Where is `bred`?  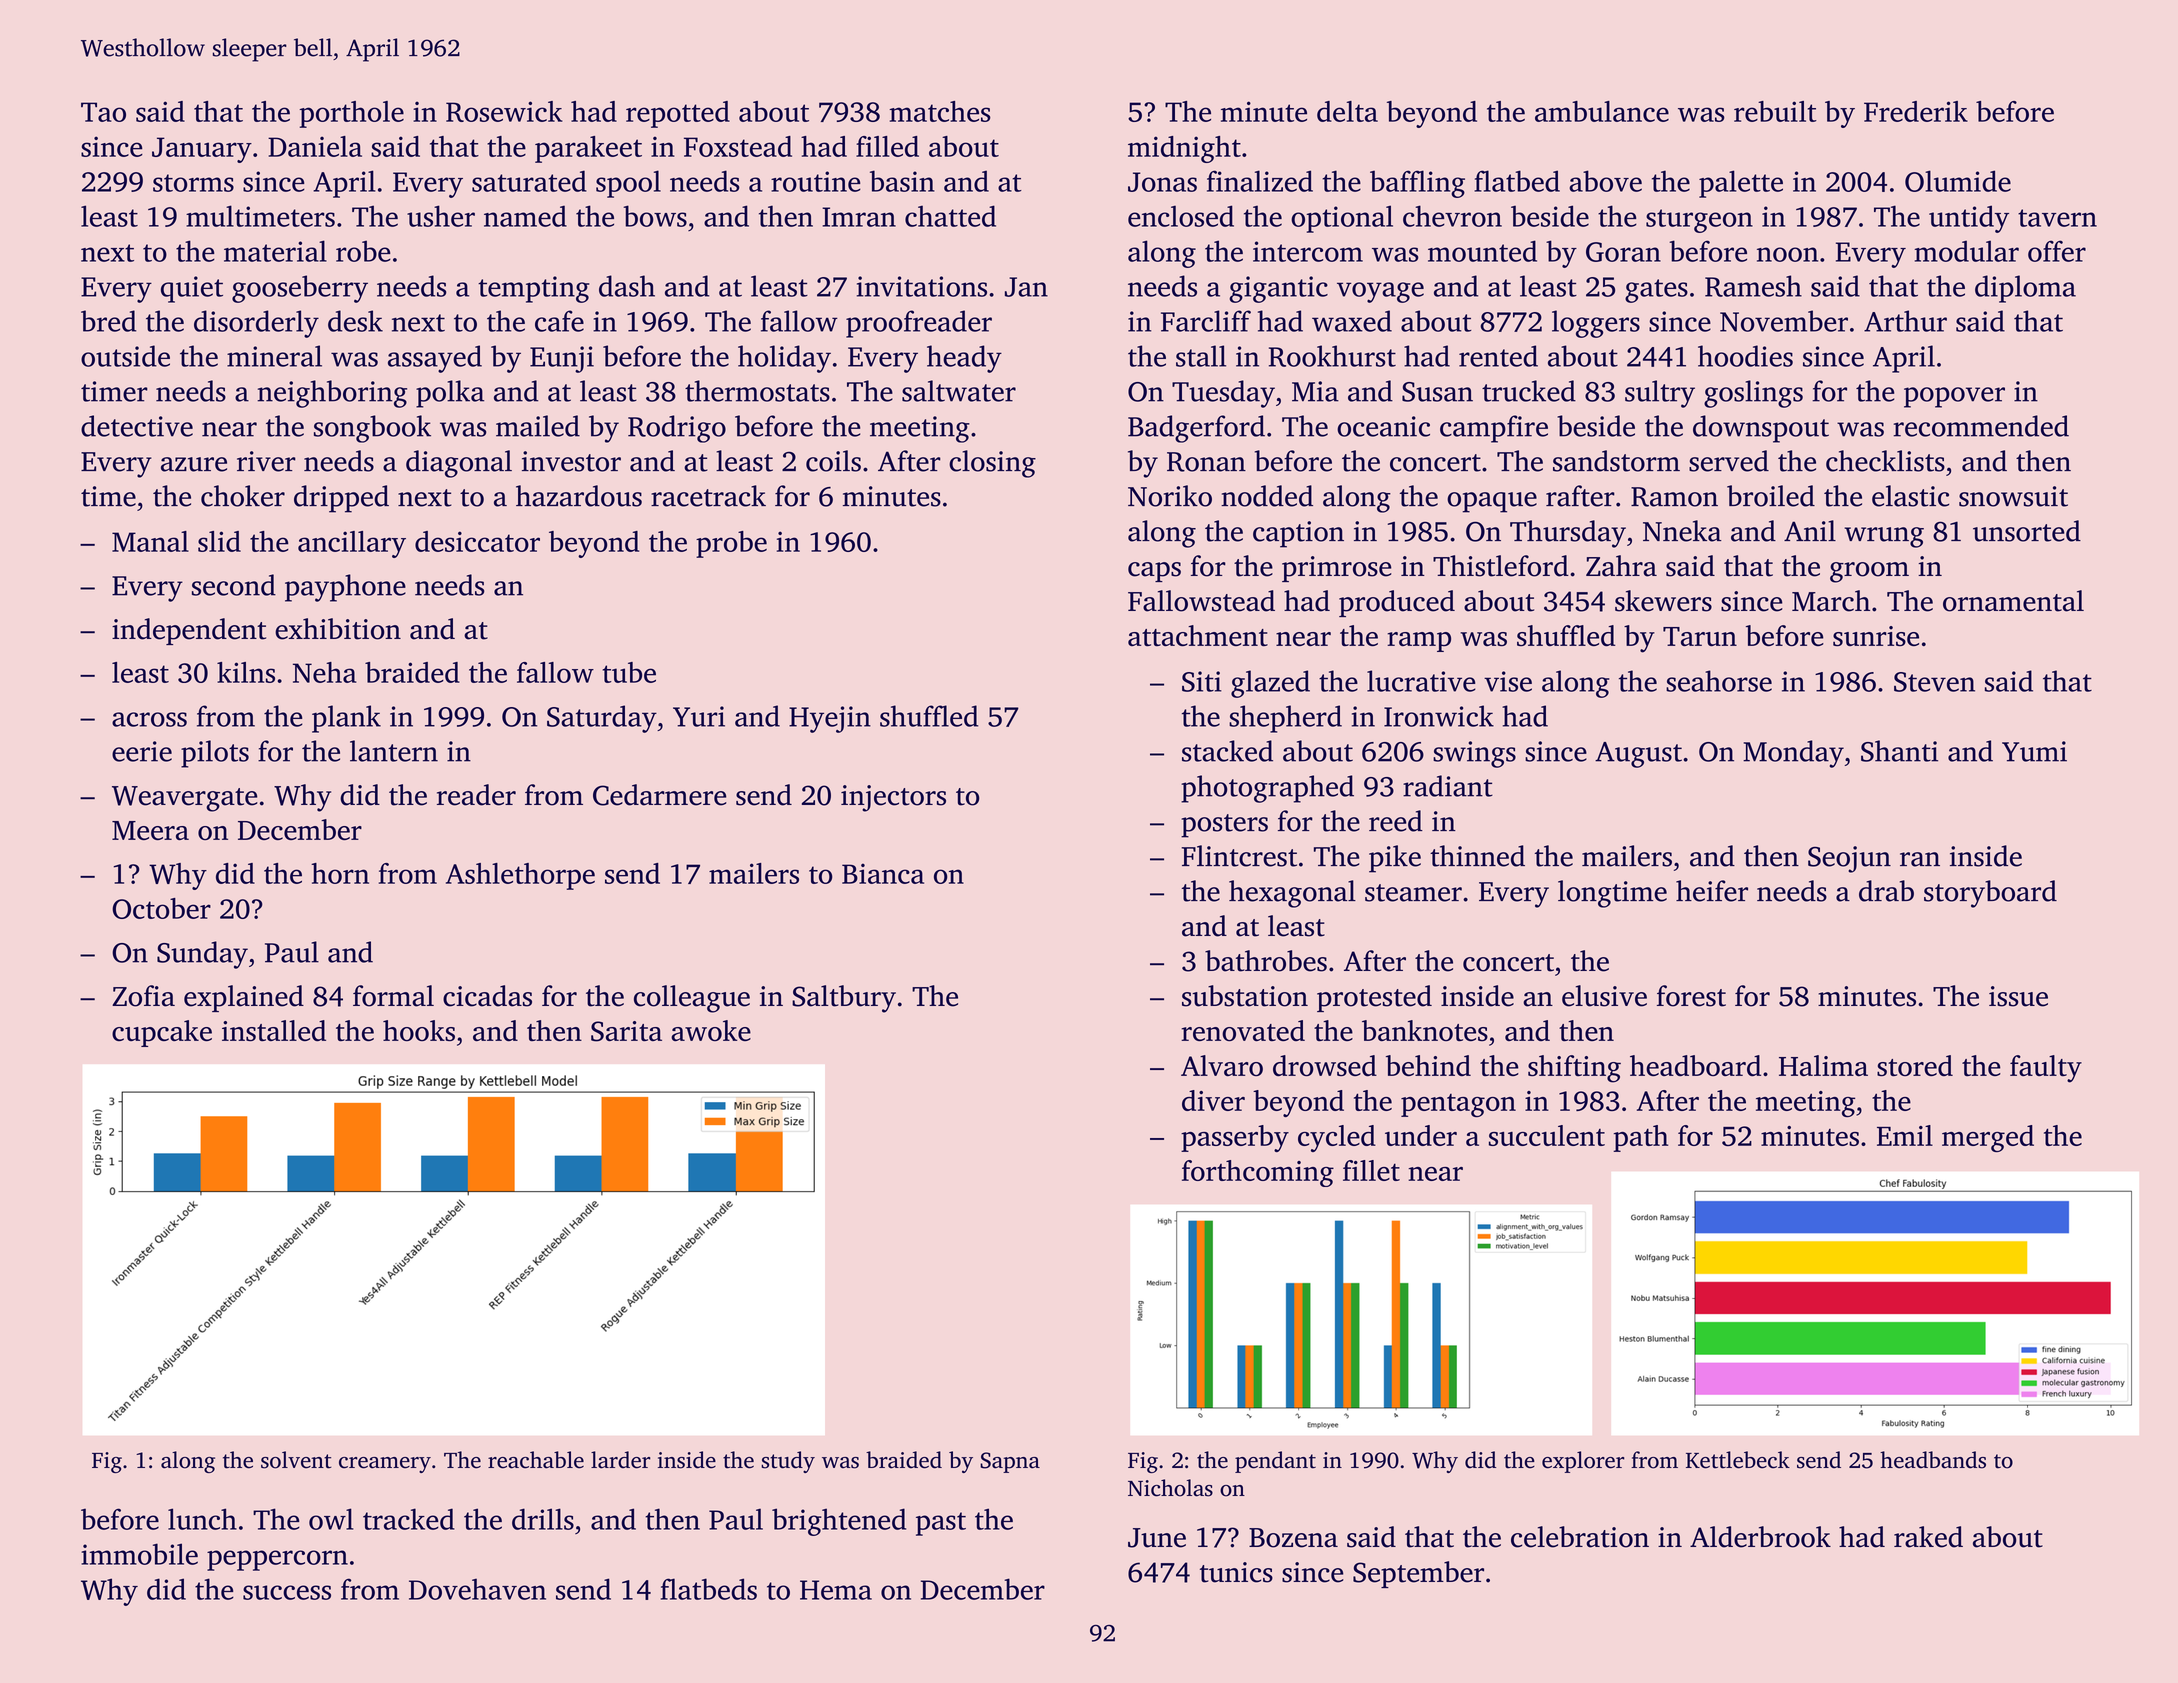 bred is located at coordinates (108, 321).
